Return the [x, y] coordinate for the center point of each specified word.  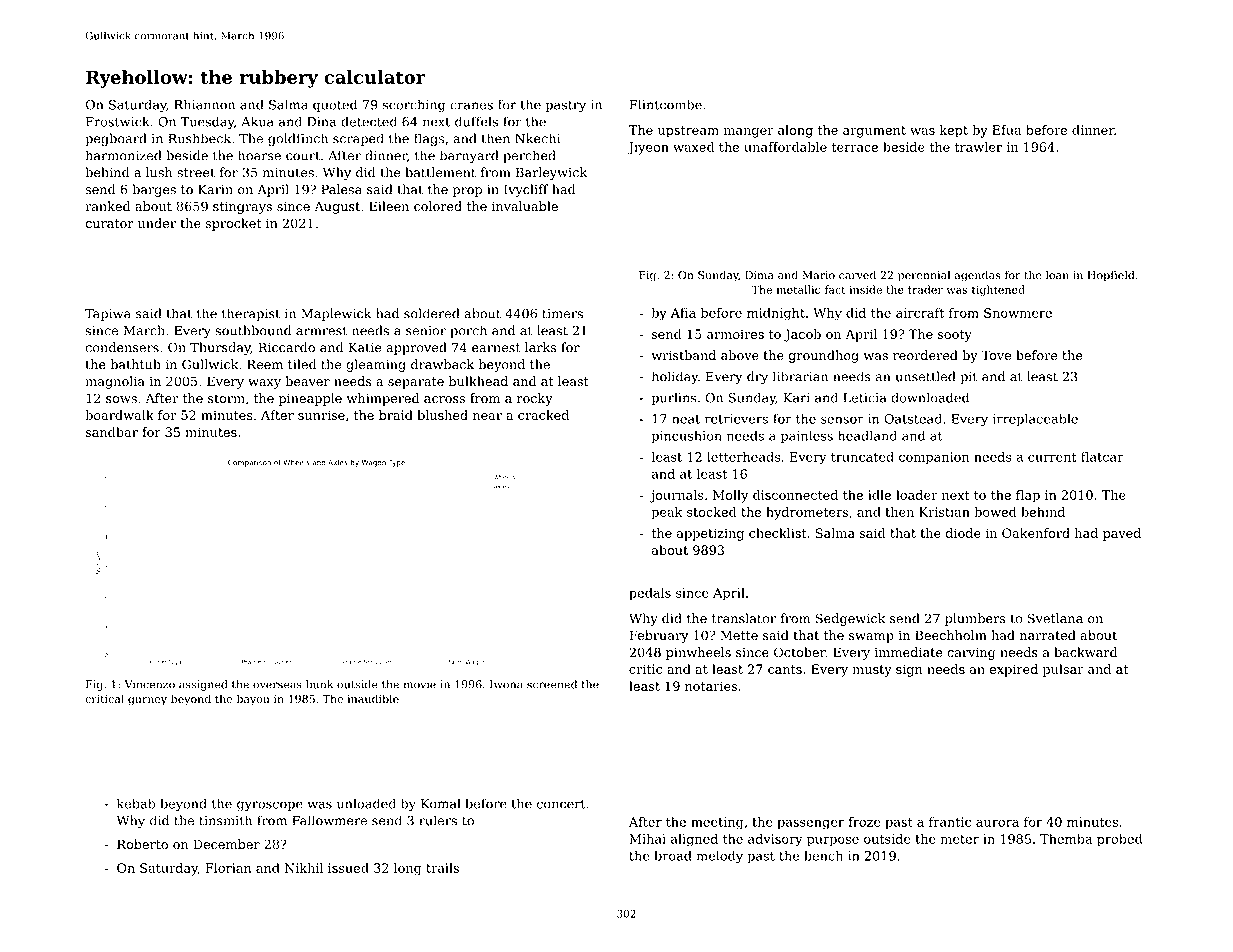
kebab [136, 803]
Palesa [341, 189]
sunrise [321, 415]
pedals [650, 594]
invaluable [525, 206]
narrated [1048, 635]
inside [866, 289]
